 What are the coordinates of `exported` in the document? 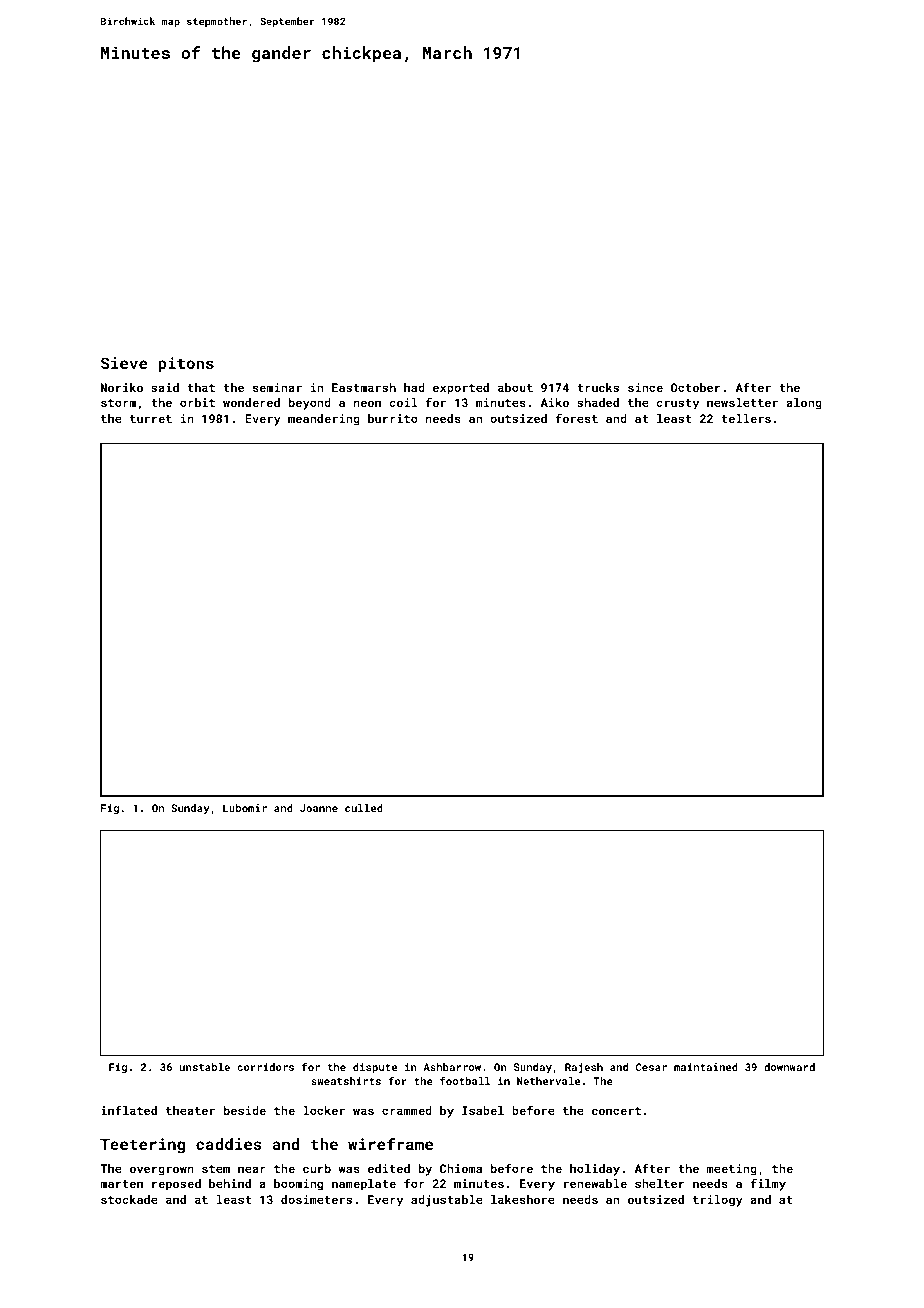 It's located at (461, 389).
